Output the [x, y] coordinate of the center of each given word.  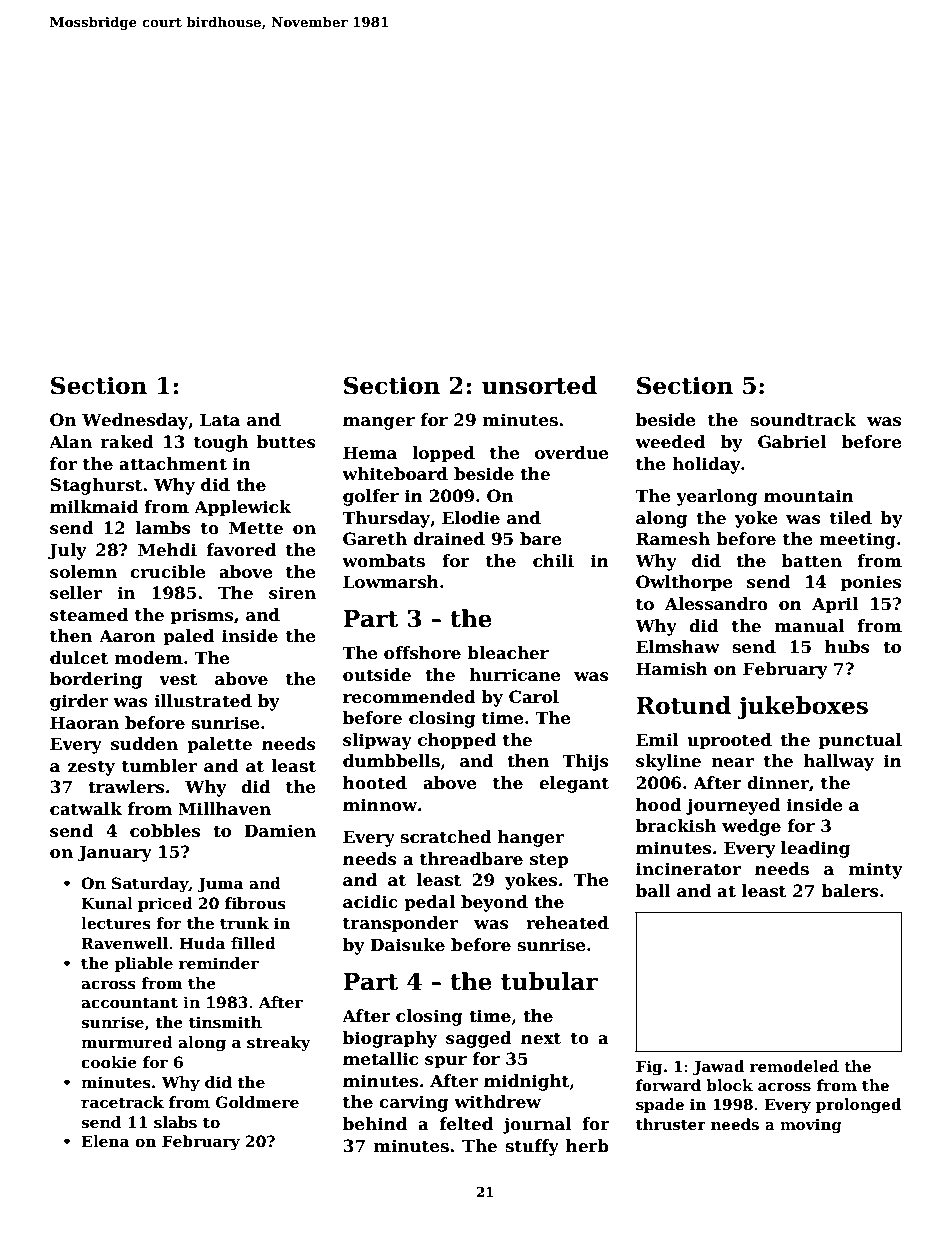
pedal [429, 903]
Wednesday [135, 421]
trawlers [126, 787]
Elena [105, 1141]
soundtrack [803, 420]
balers [850, 891]
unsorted [539, 385]
